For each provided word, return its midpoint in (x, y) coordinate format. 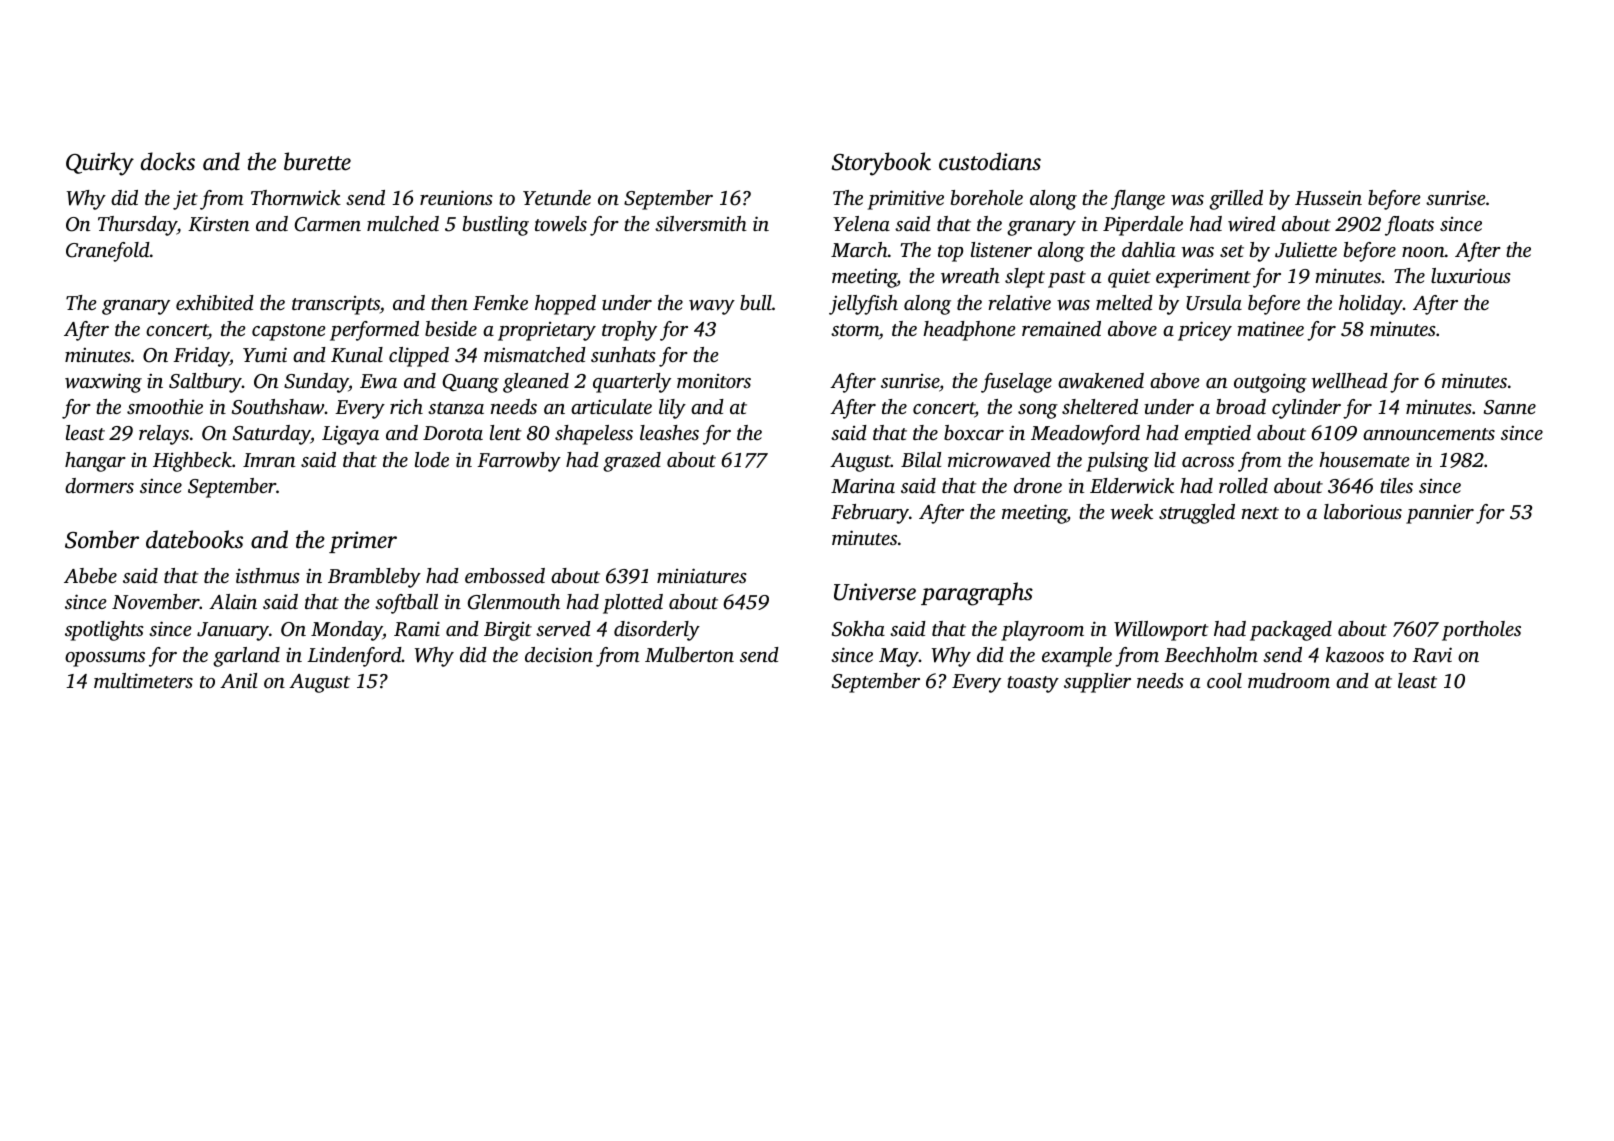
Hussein (1328, 197)
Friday (201, 357)
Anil (238, 680)
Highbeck (192, 462)
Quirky (100, 164)
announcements (1429, 434)
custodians (990, 161)
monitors (714, 381)
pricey (1205, 331)
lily (672, 409)
